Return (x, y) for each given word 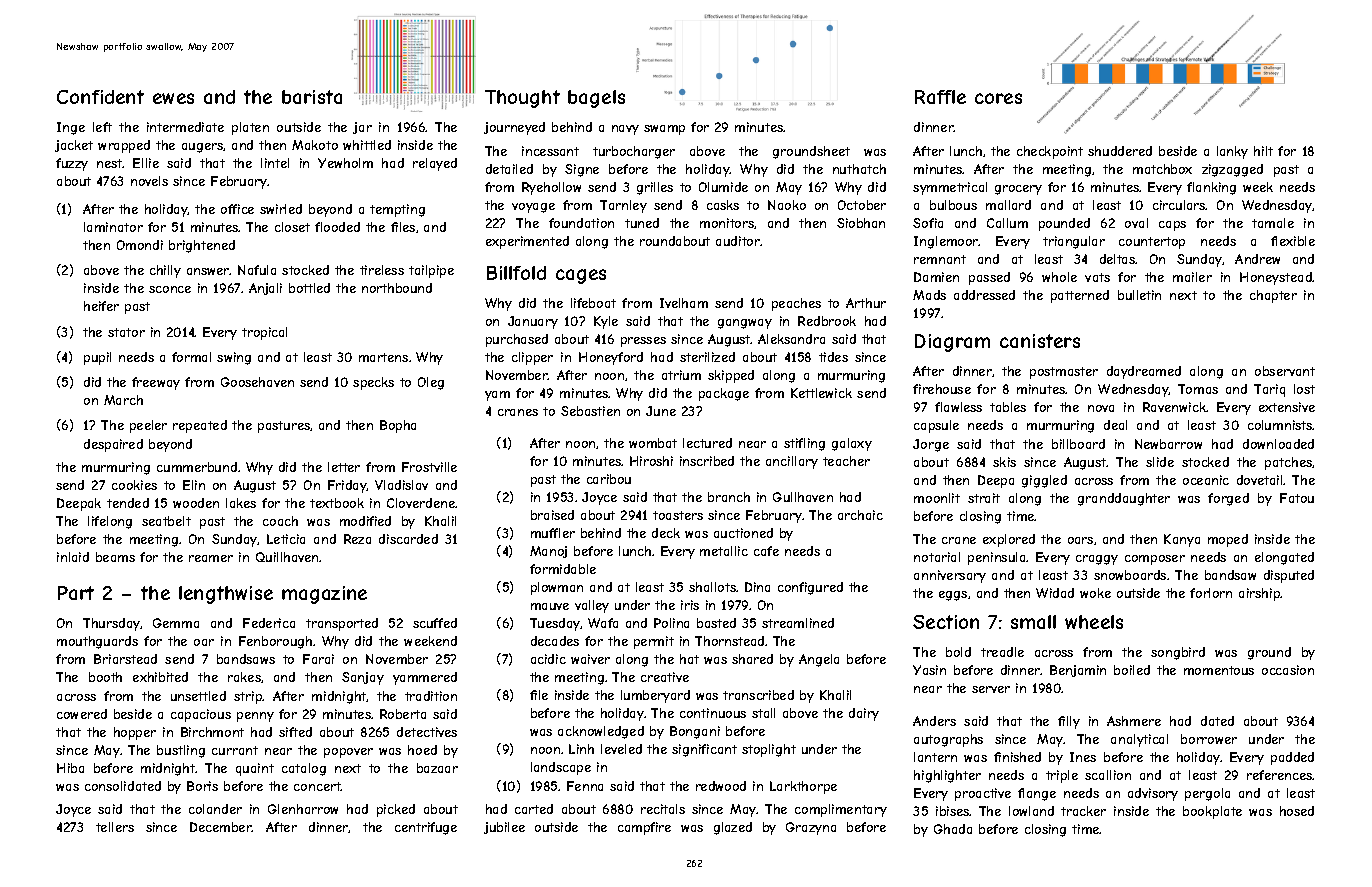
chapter (1273, 296)
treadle (1002, 652)
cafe (766, 551)
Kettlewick (821, 393)
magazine (324, 595)
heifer (101, 306)
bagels (596, 99)
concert (317, 786)
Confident (100, 97)
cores (998, 98)
